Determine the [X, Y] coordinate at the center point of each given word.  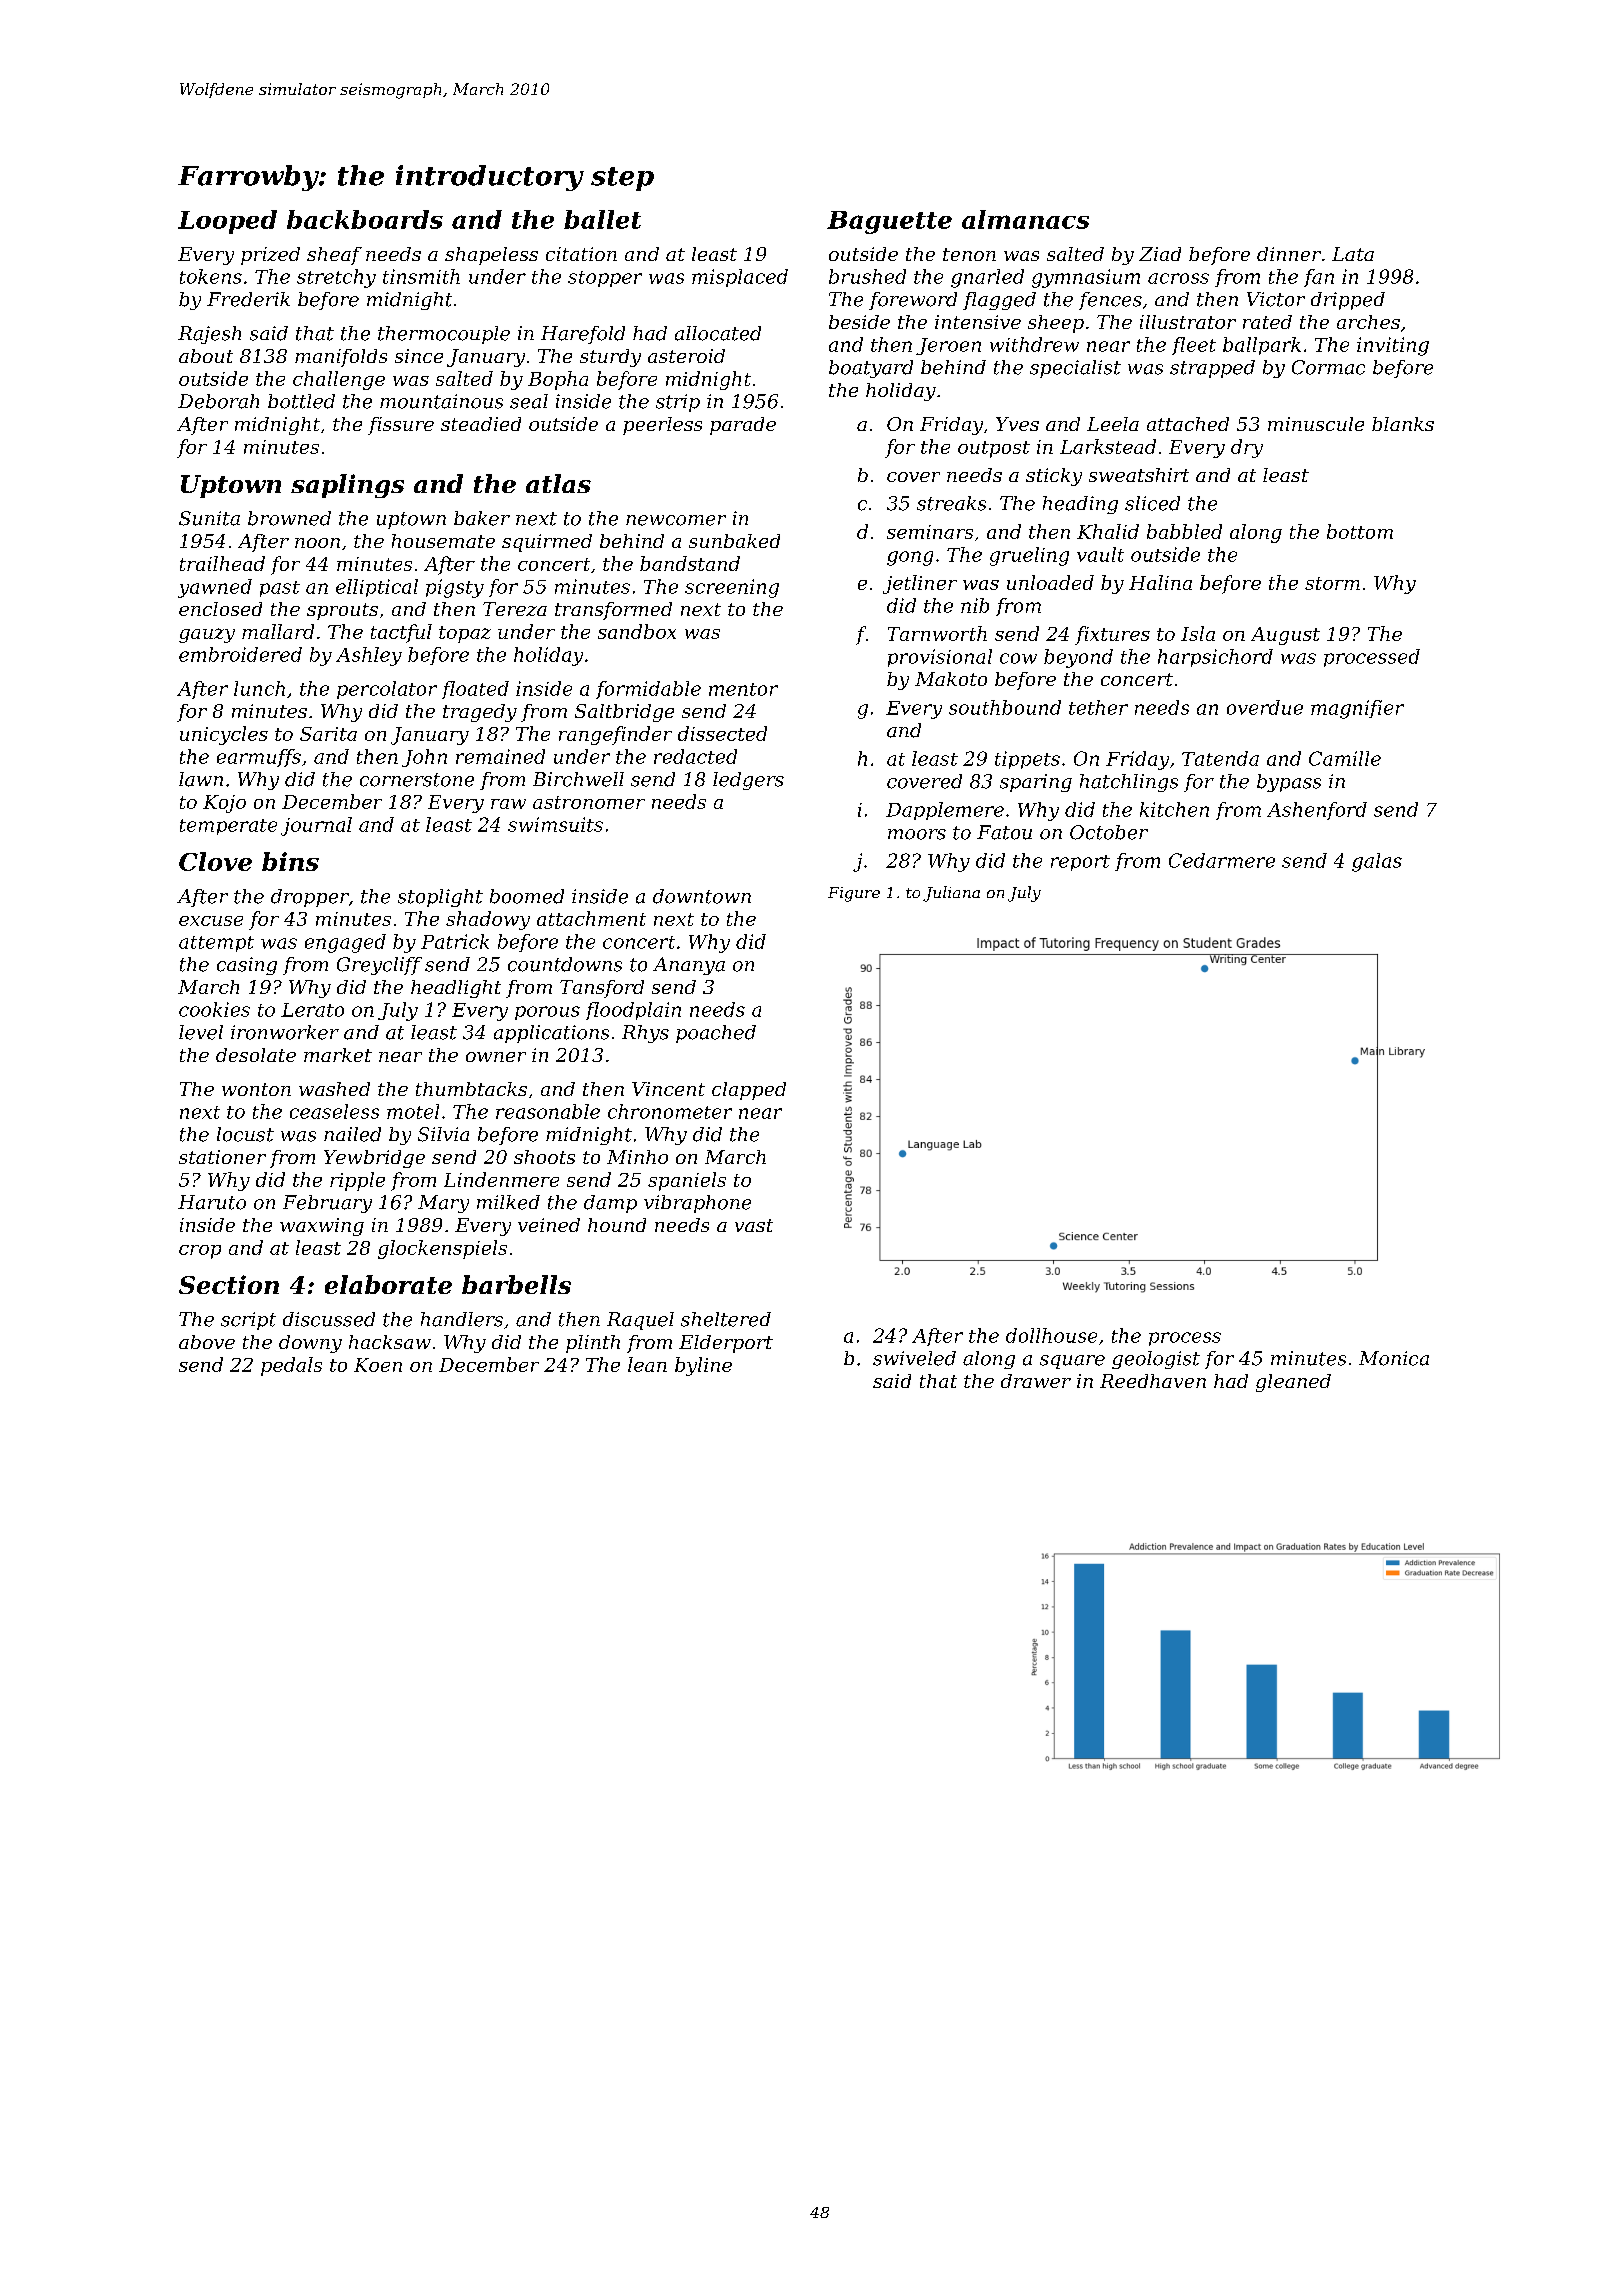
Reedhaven [1153, 1381]
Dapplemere [945, 811]
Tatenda [1220, 758]
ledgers [748, 781]
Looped [227, 222]
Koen [378, 1365]
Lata [1353, 254]
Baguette [889, 222]
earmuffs [259, 758]
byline [703, 1366]
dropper [310, 898]
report [1080, 863]
